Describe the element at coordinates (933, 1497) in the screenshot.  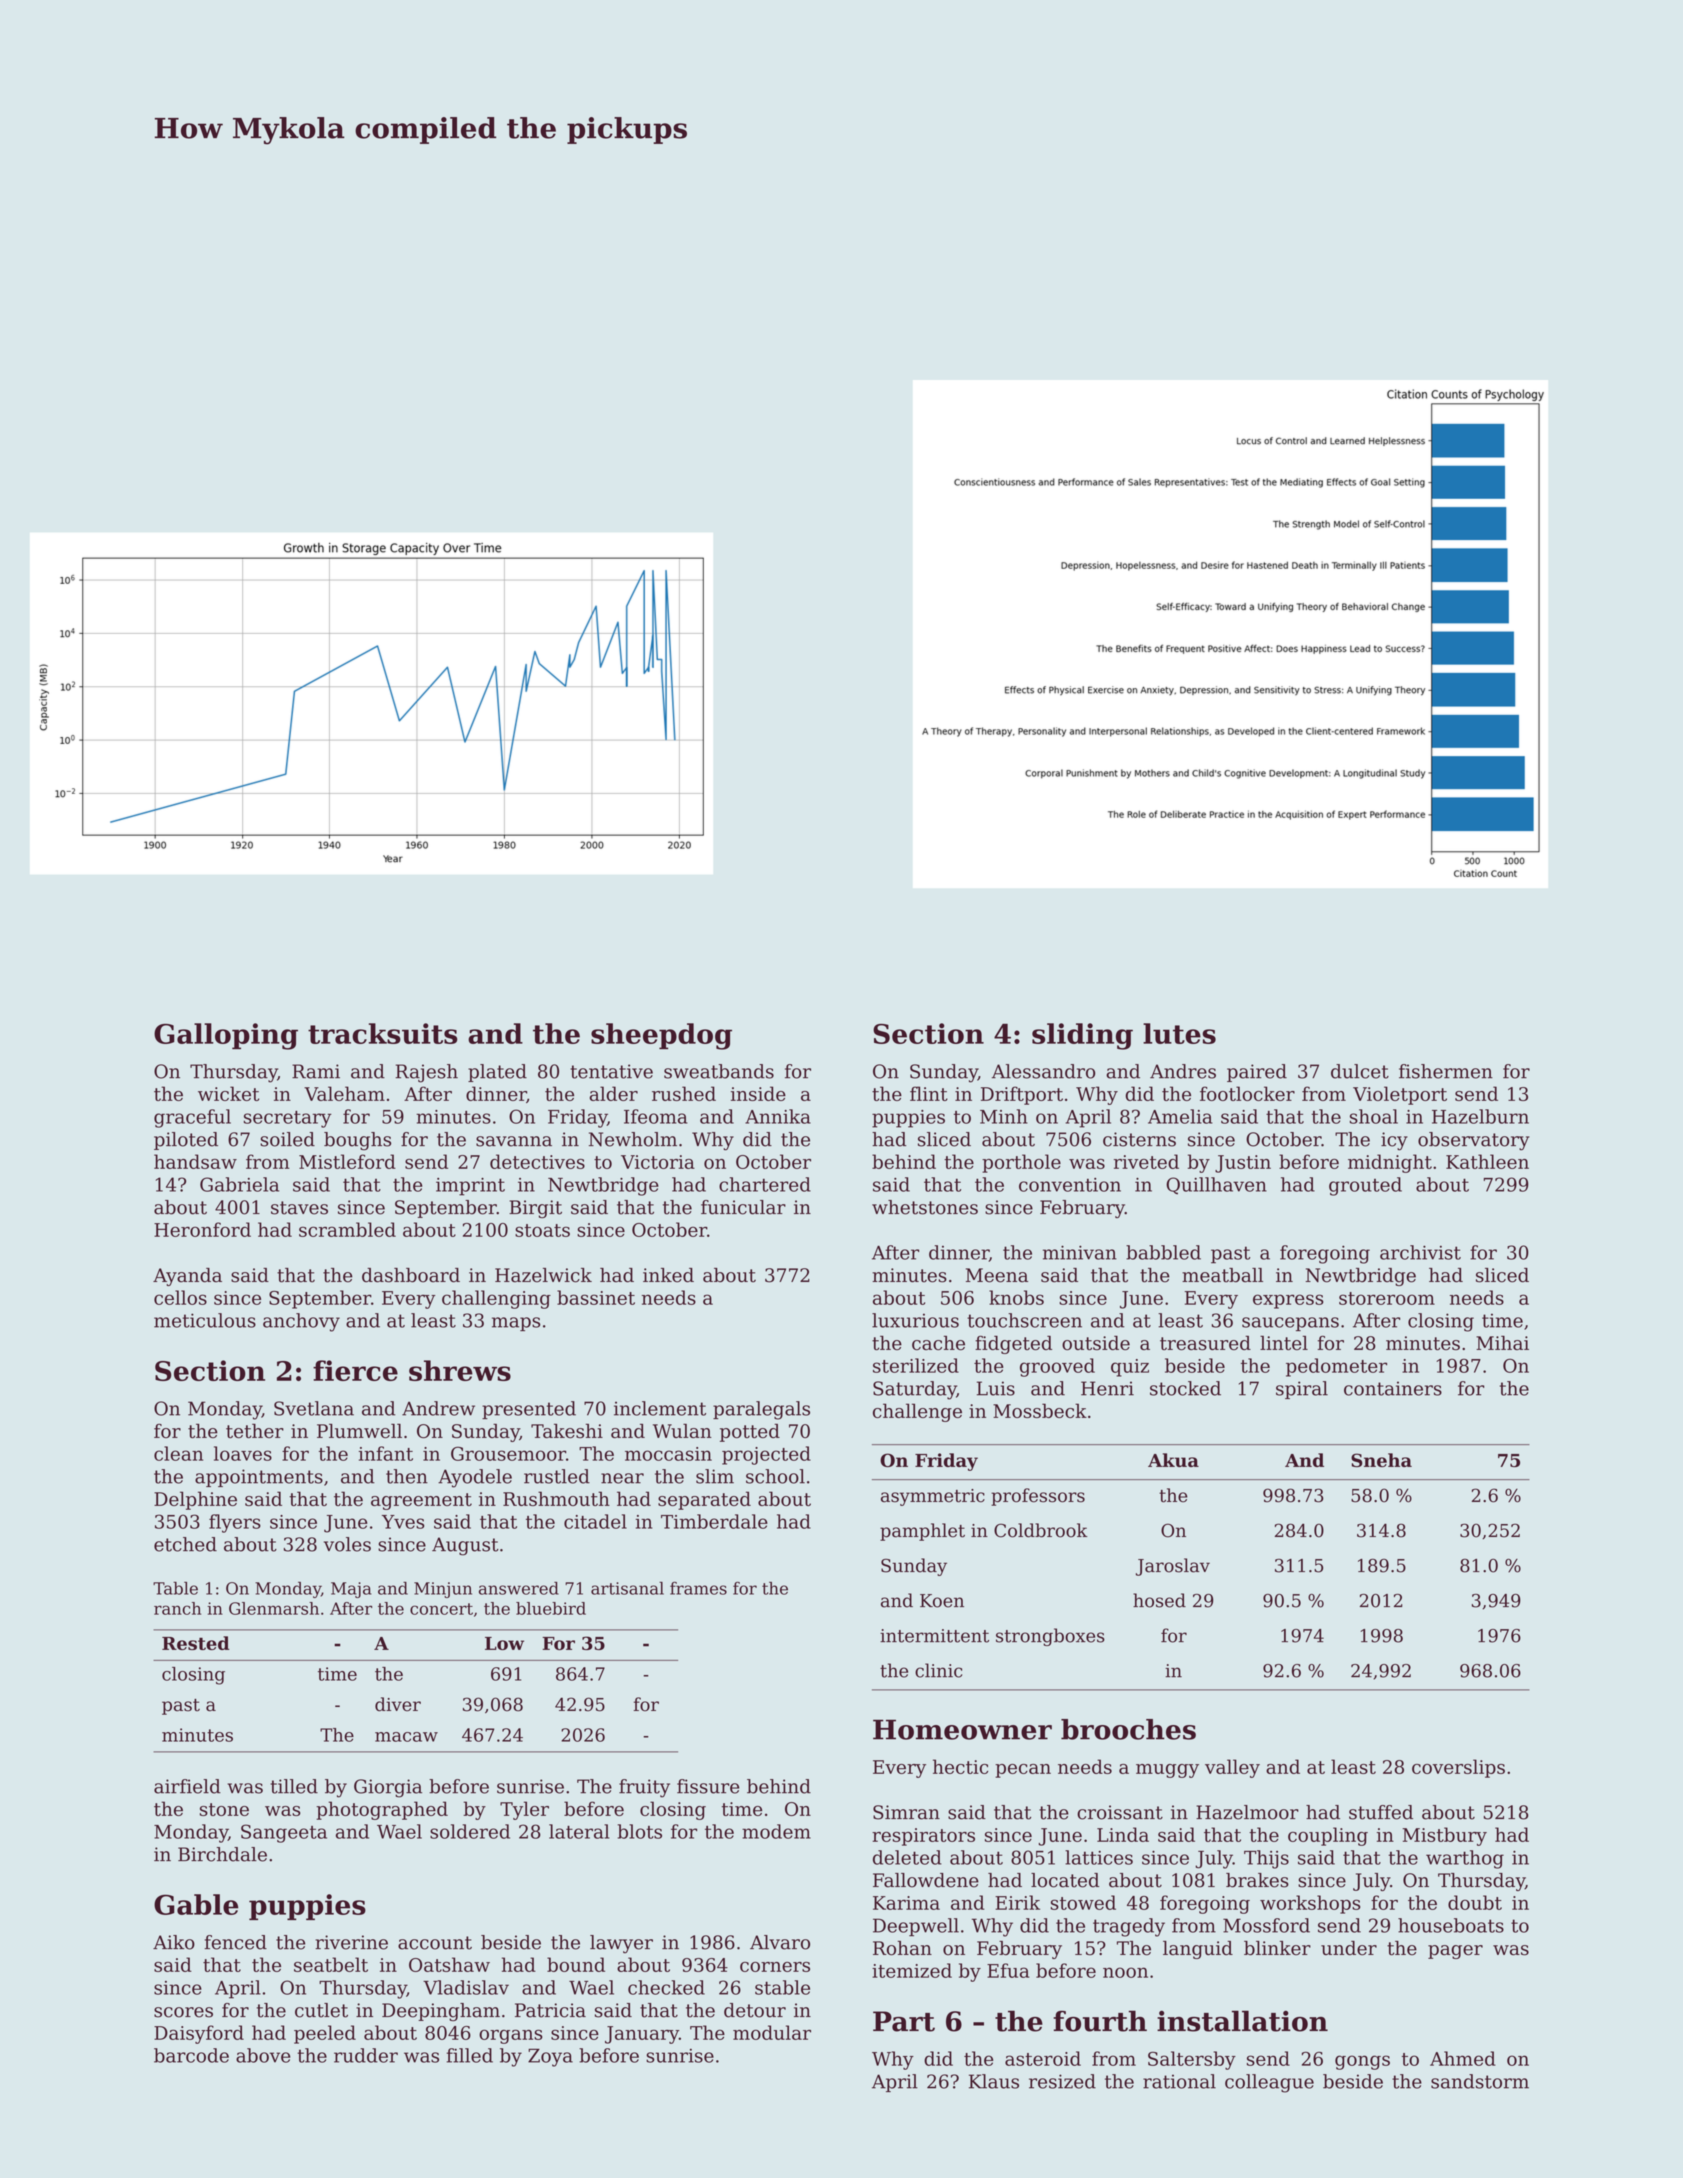
I see `asymmetric` at that location.
